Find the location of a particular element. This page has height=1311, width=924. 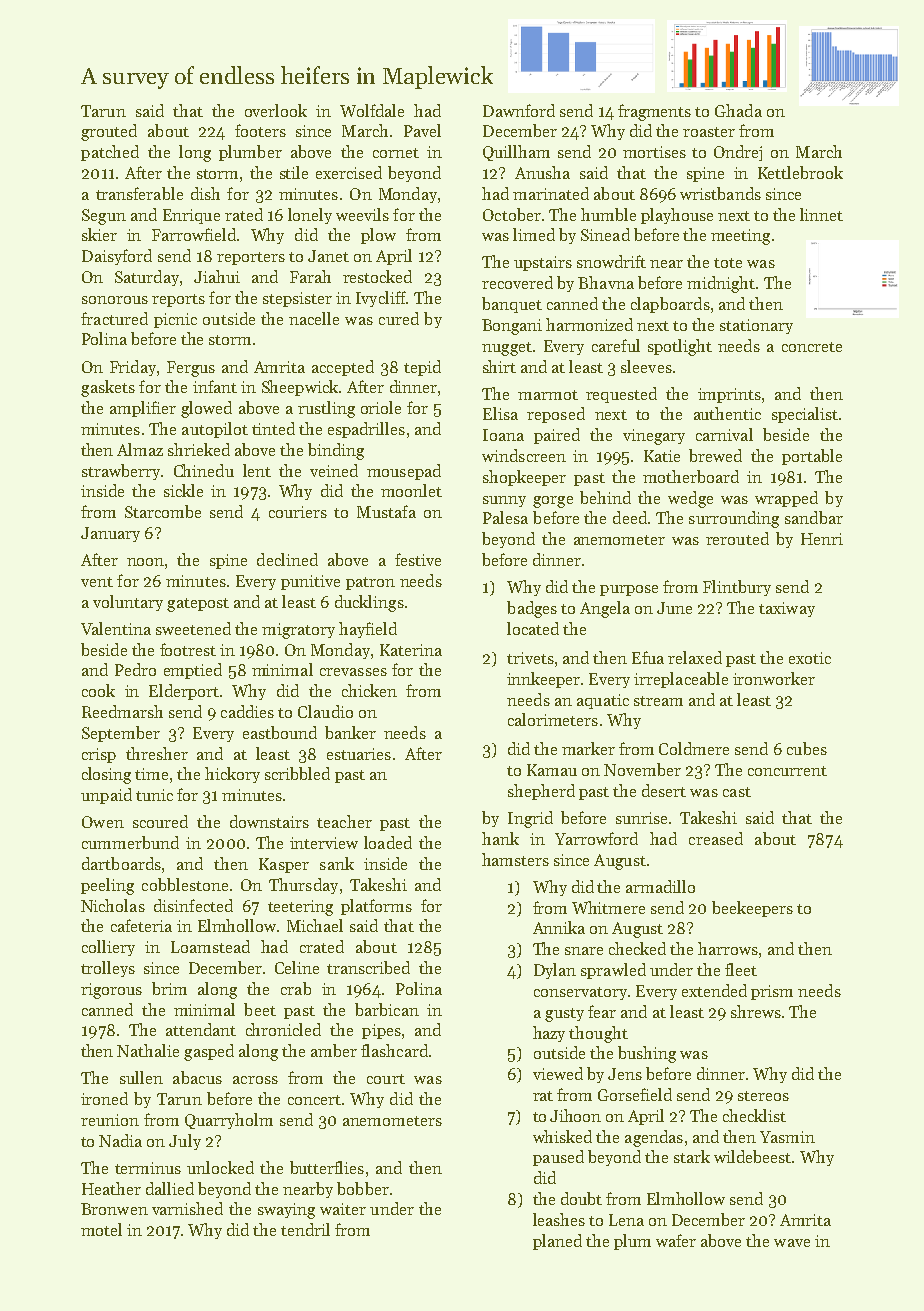

loaded is located at coordinates (388, 842).
